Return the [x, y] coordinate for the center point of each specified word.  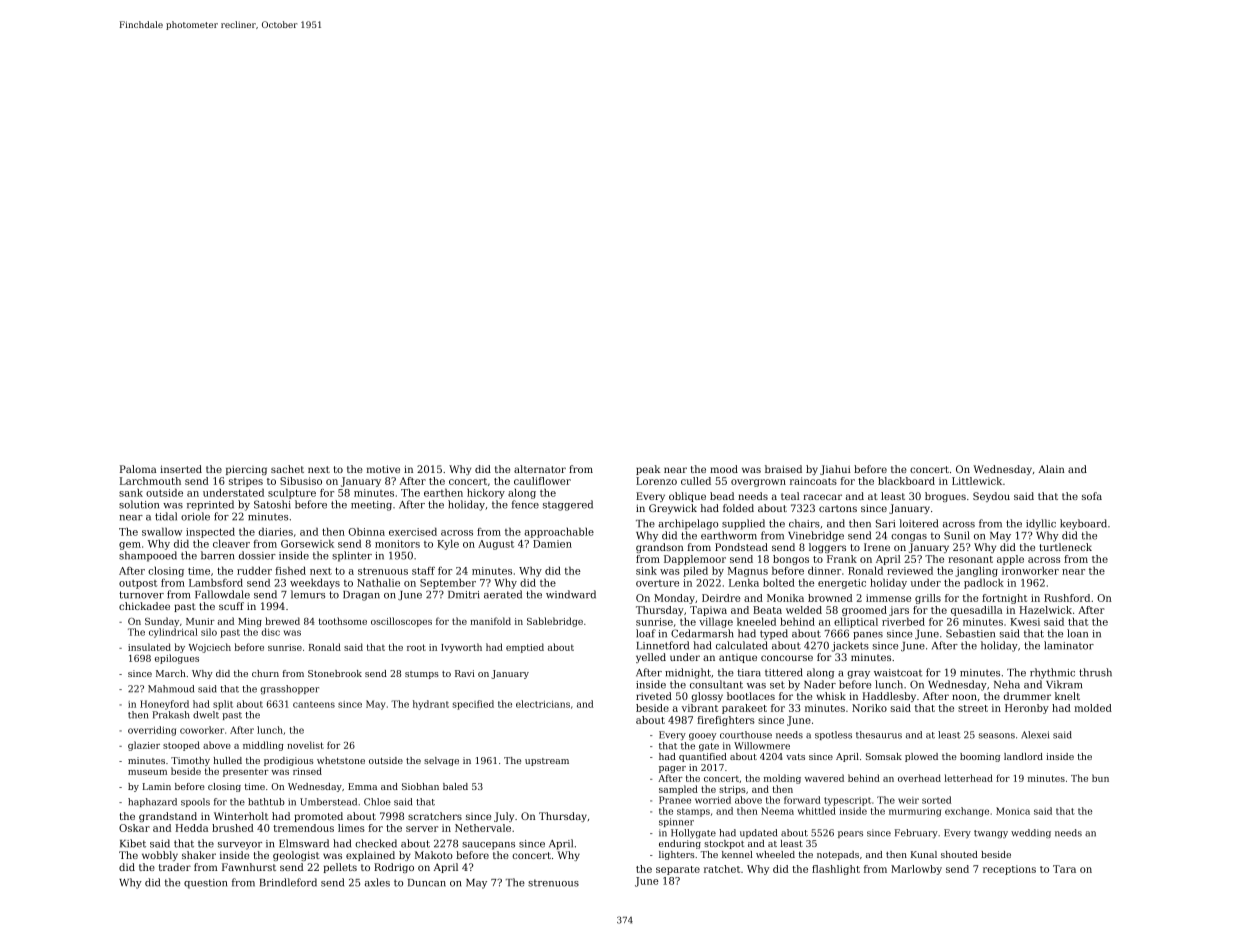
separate [678, 870]
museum [147, 772]
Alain [1051, 469]
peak [648, 470]
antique [738, 658]
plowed [921, 757]
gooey [702, 737]
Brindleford [288, 882]
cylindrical [173, 633]
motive [383, 469]
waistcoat [898, 673]
